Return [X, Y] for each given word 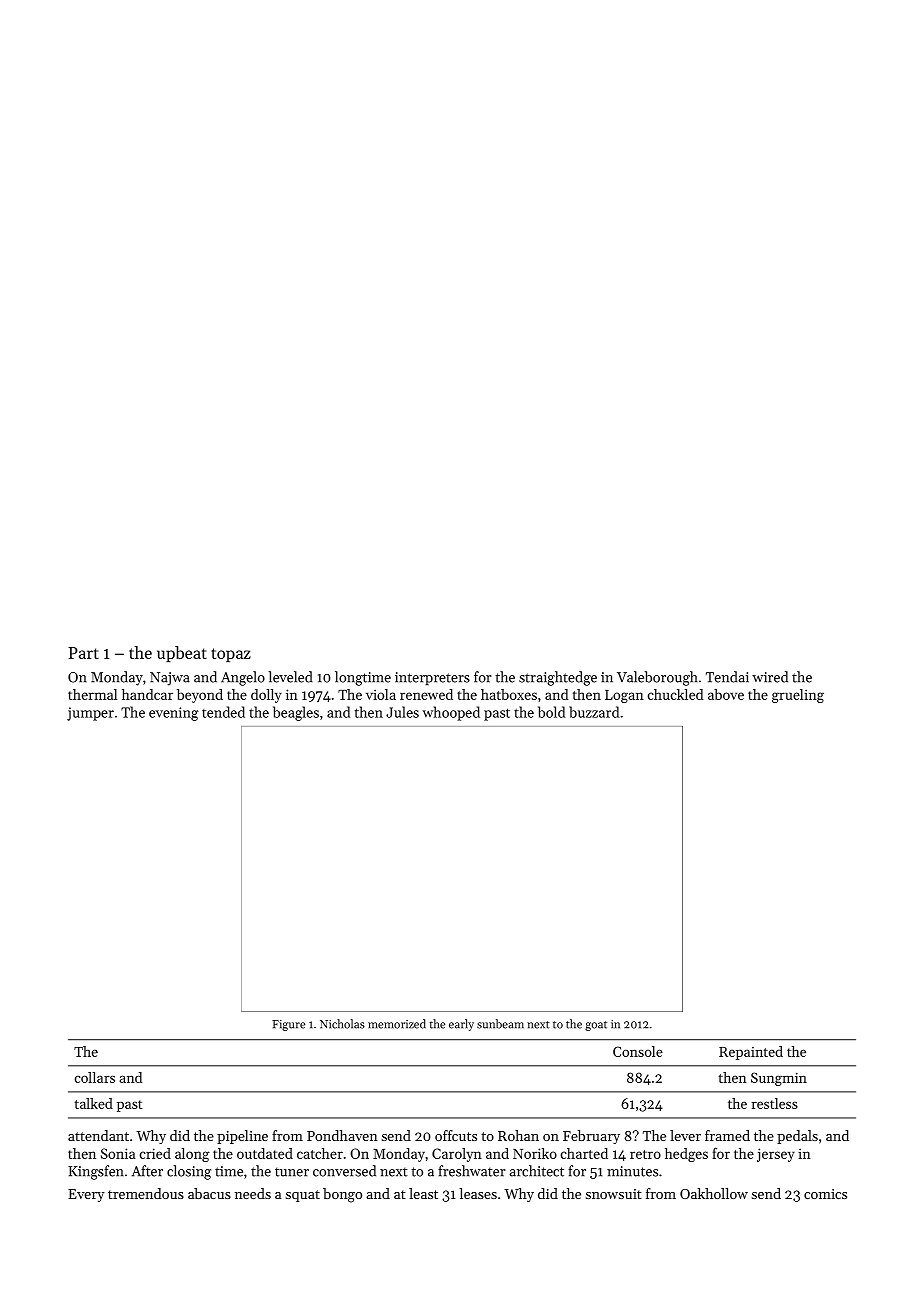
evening [174, 714]
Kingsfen [96, 1172]
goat [596, 1026]
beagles [296, 713]
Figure [288, 1025]
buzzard [594, 712]
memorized [397, 1024]
